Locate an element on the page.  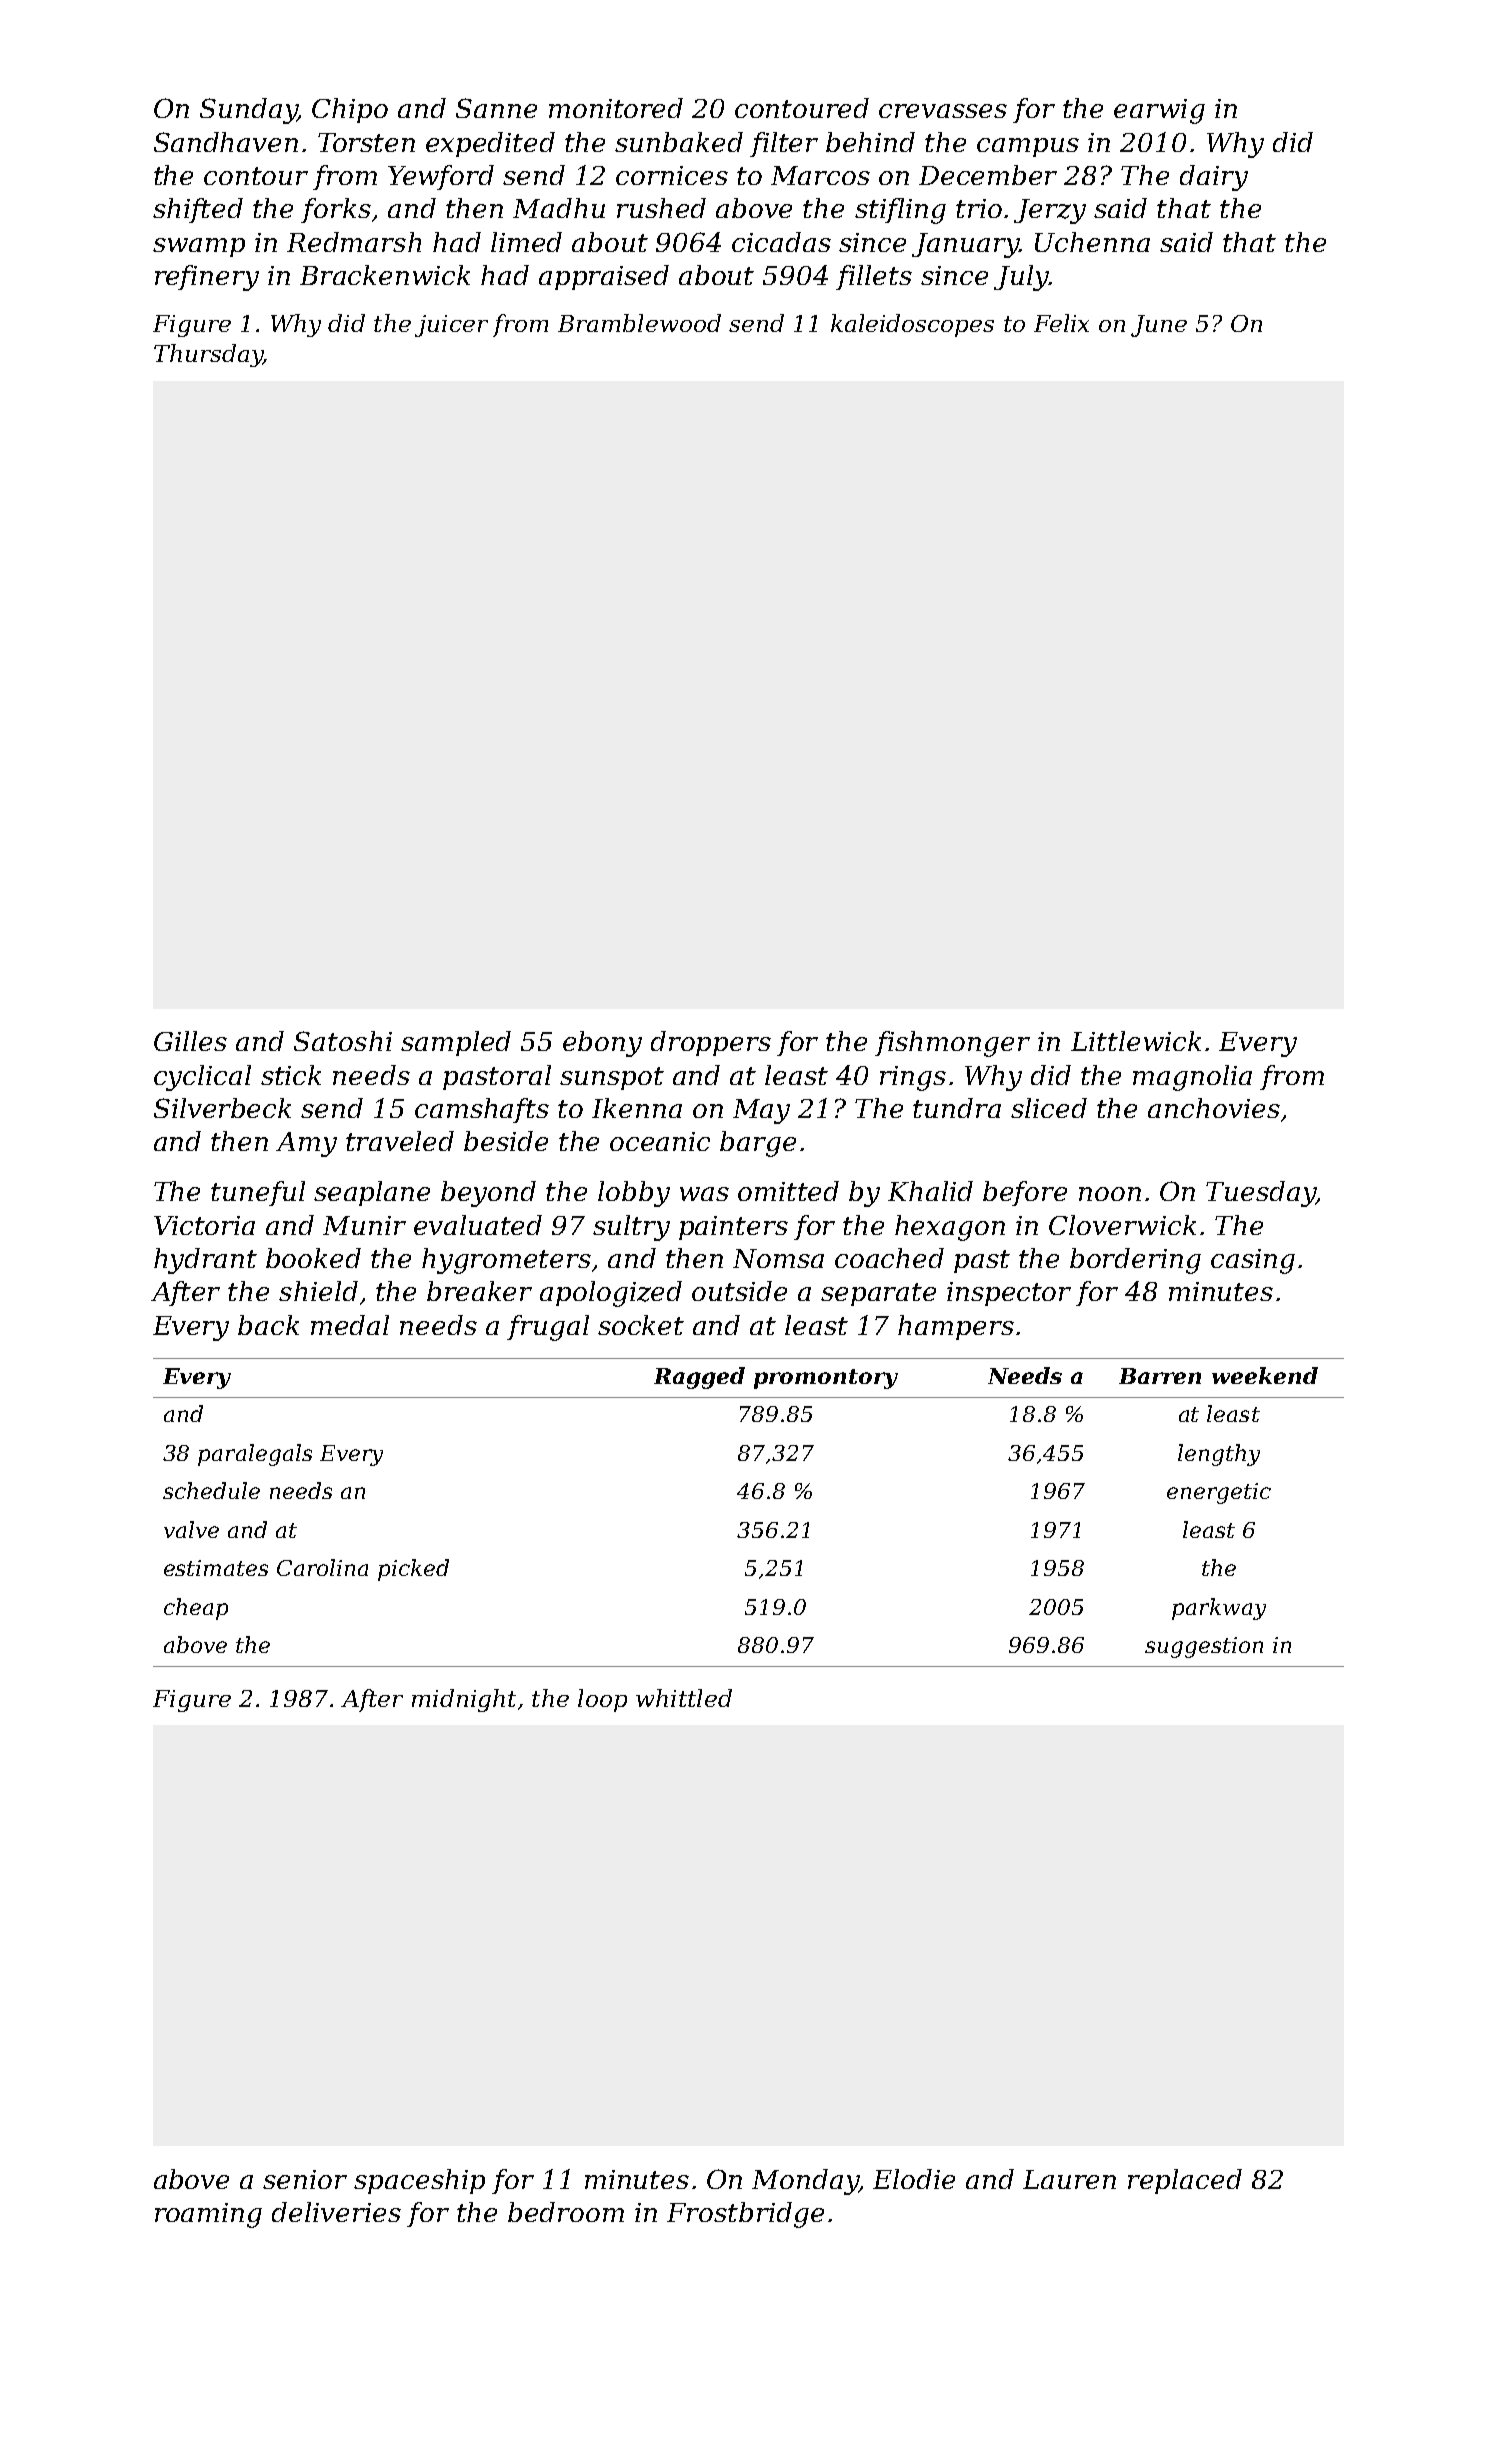
Chipo is located at coordinates (350, 110).
